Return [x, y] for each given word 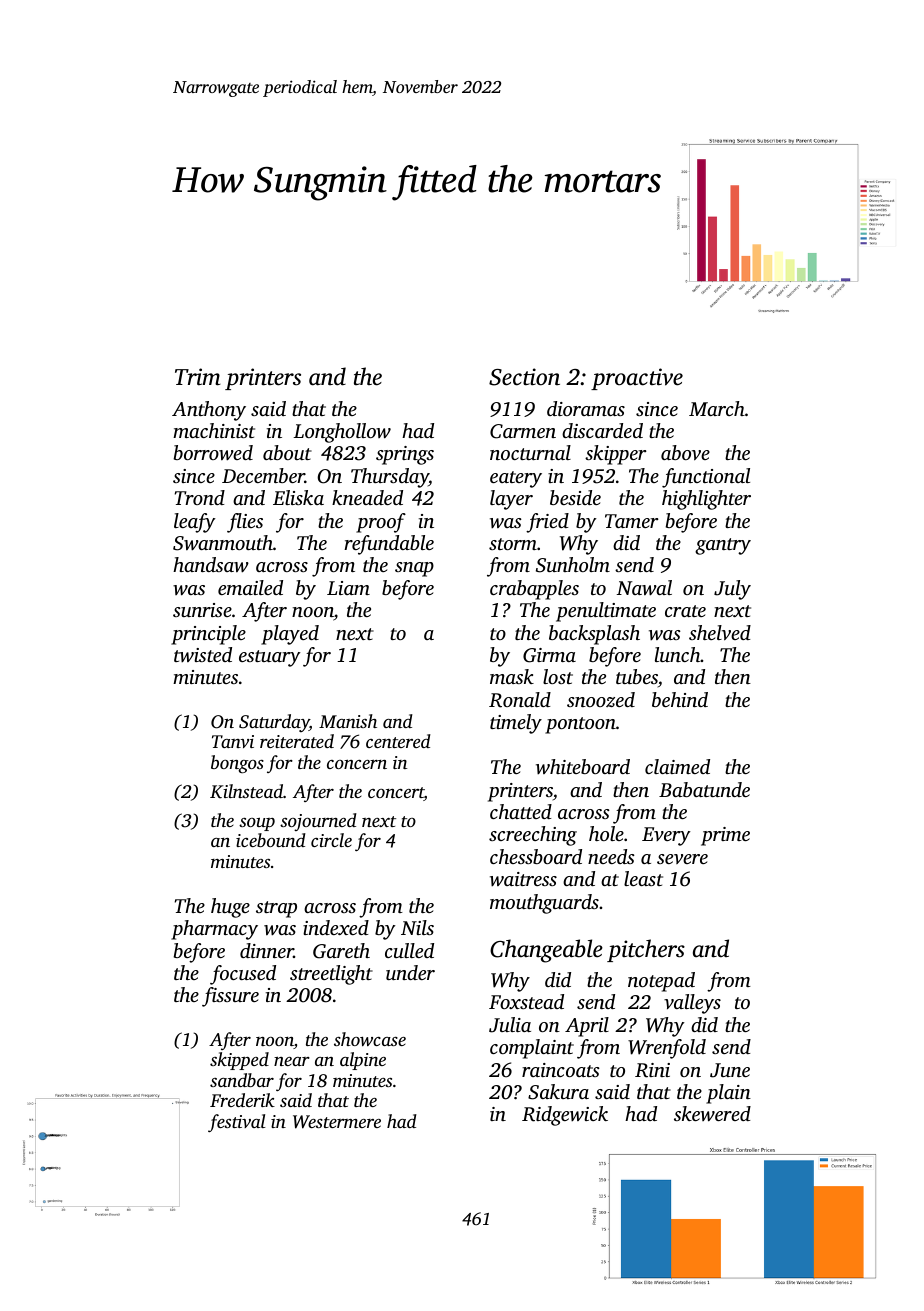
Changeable [546, 951]
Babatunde [704, 789]
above [685, 453]
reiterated [297, 741]
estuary [270, 658]
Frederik [242, 1100]
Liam [348, 588]
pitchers [646, 950]
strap [276, 909]
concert [396, 794]
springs [405, 455]
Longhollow [342, 433]
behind [680, 699]
